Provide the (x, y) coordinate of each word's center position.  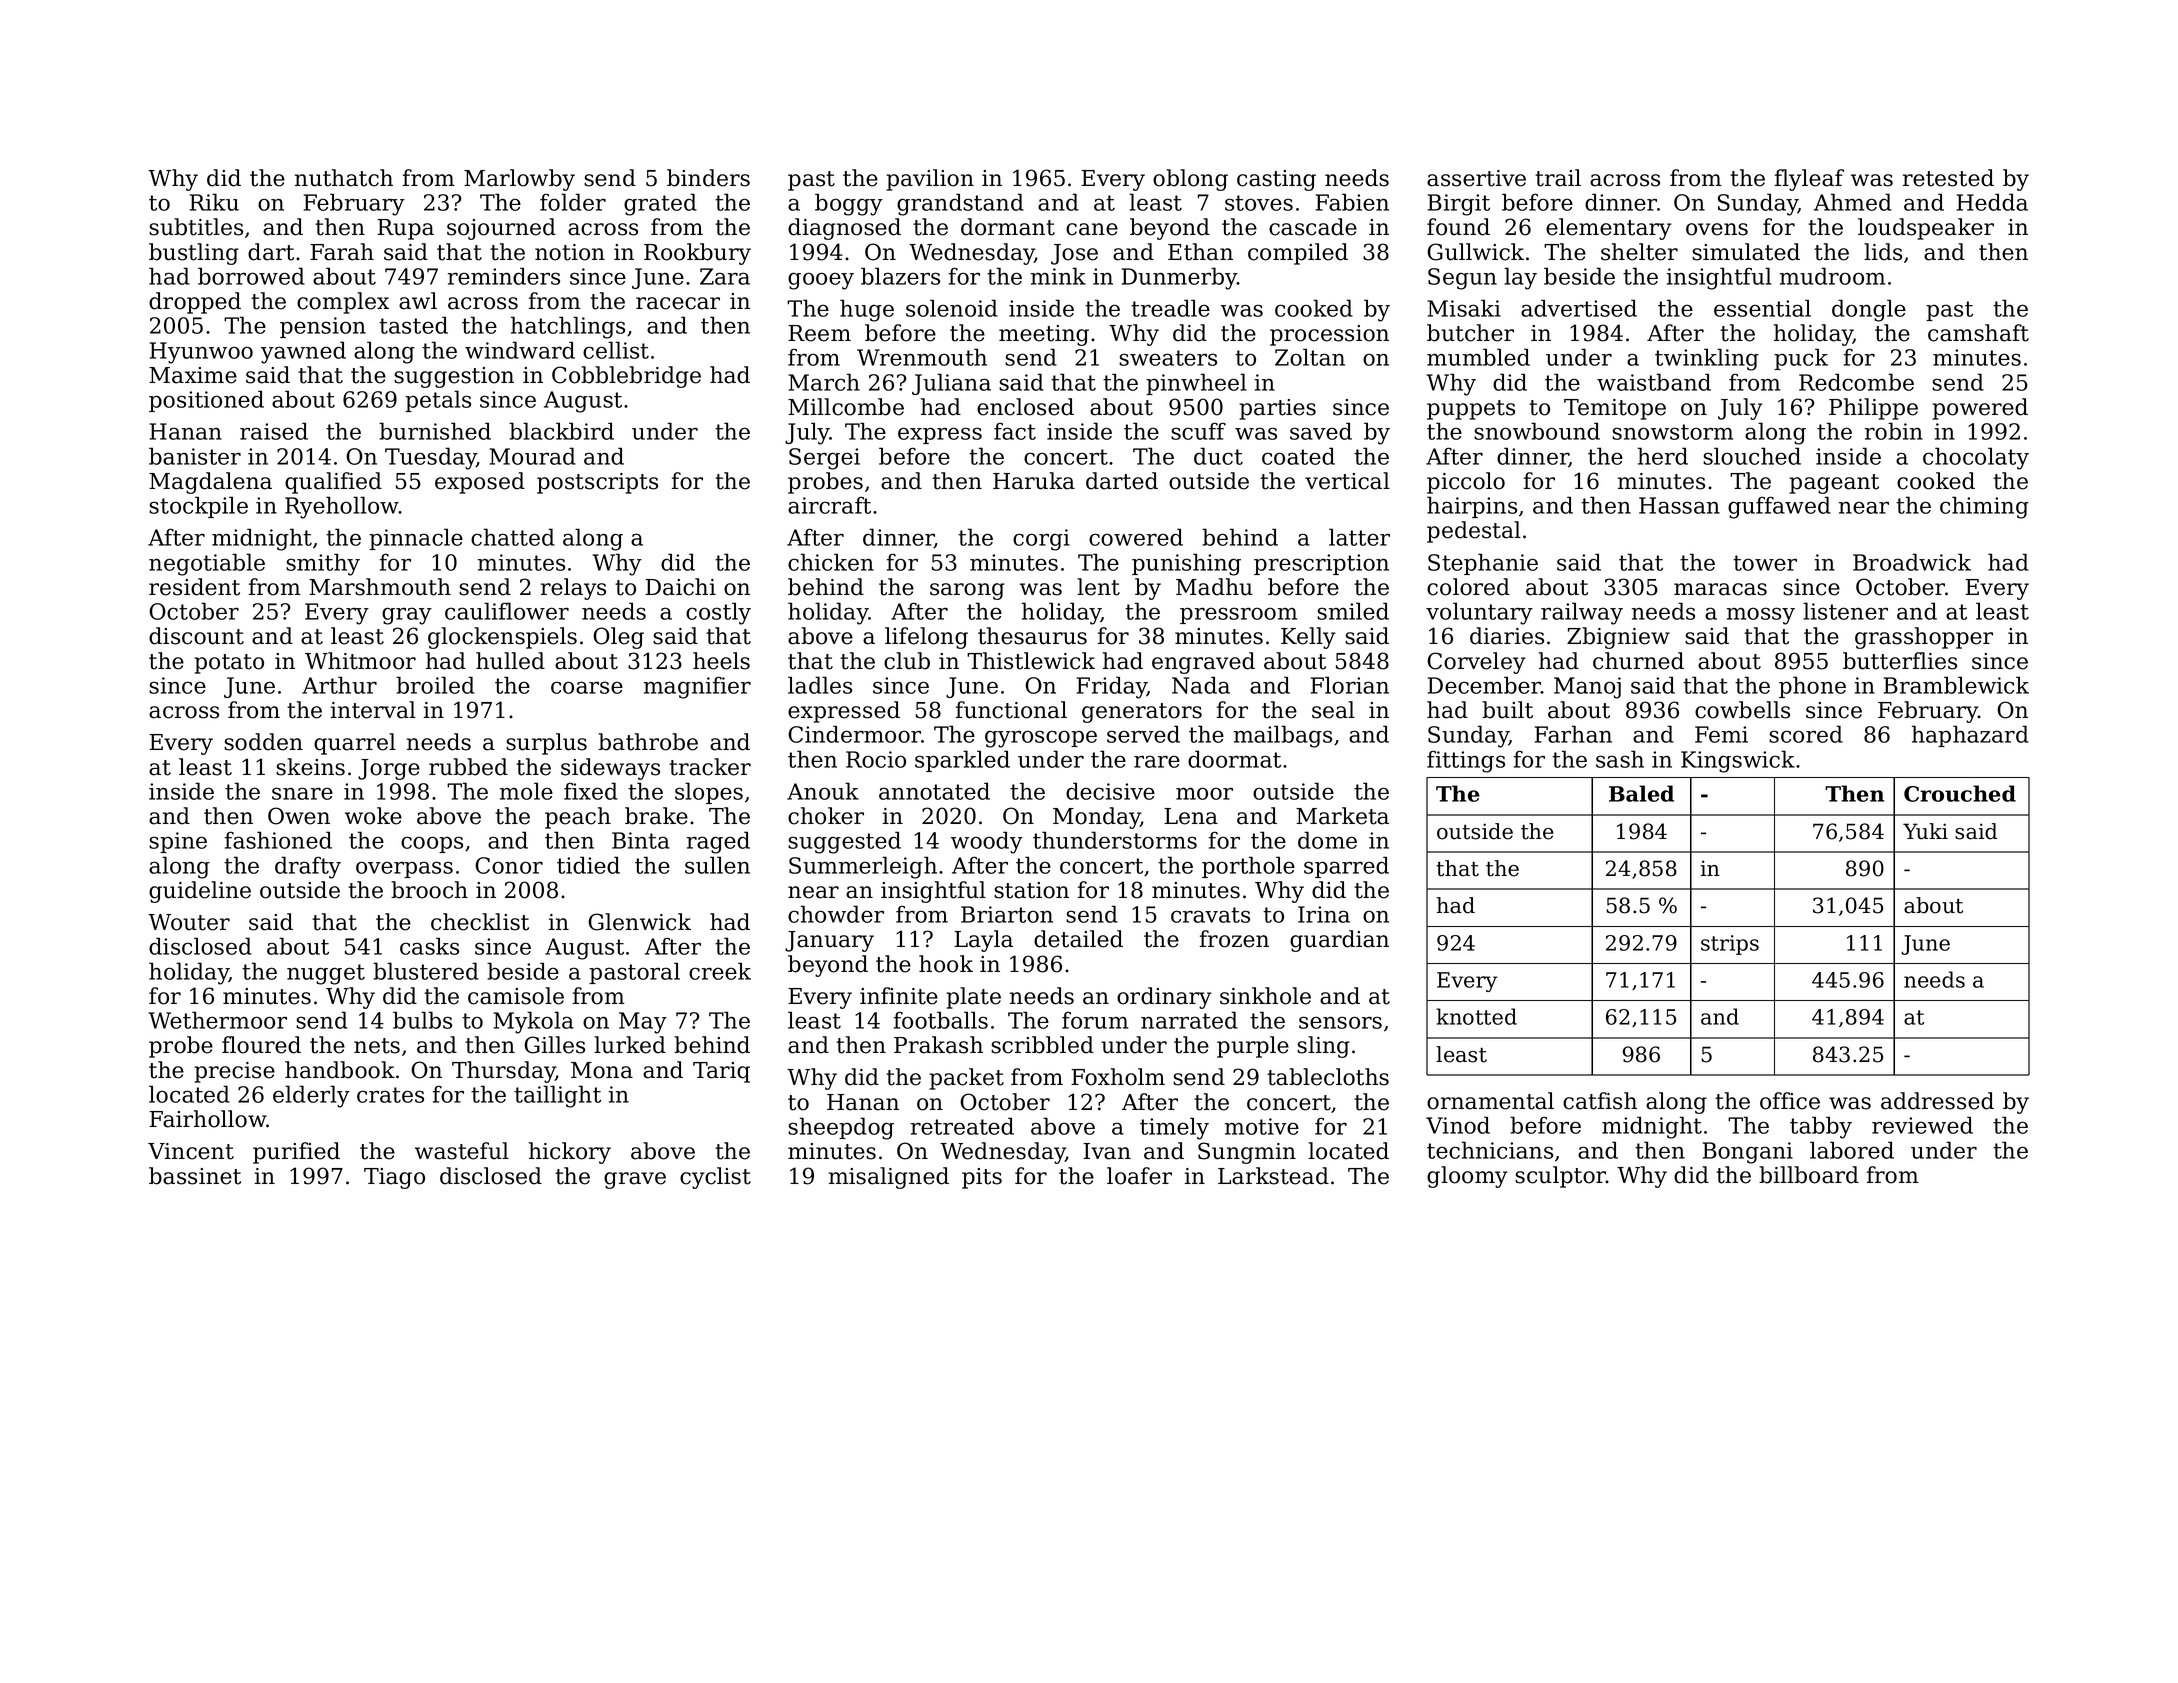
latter (1359, 537)
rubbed (468, 767)
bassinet (195, 1176)
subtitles (196, 227)
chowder (836, 914)
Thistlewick (1031, 661)
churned (1638, 661)
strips (1730, 945)
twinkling (1707, 359)
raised (274, 431)
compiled (1298, 254)
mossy (1761, 616)
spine (178, 842)
